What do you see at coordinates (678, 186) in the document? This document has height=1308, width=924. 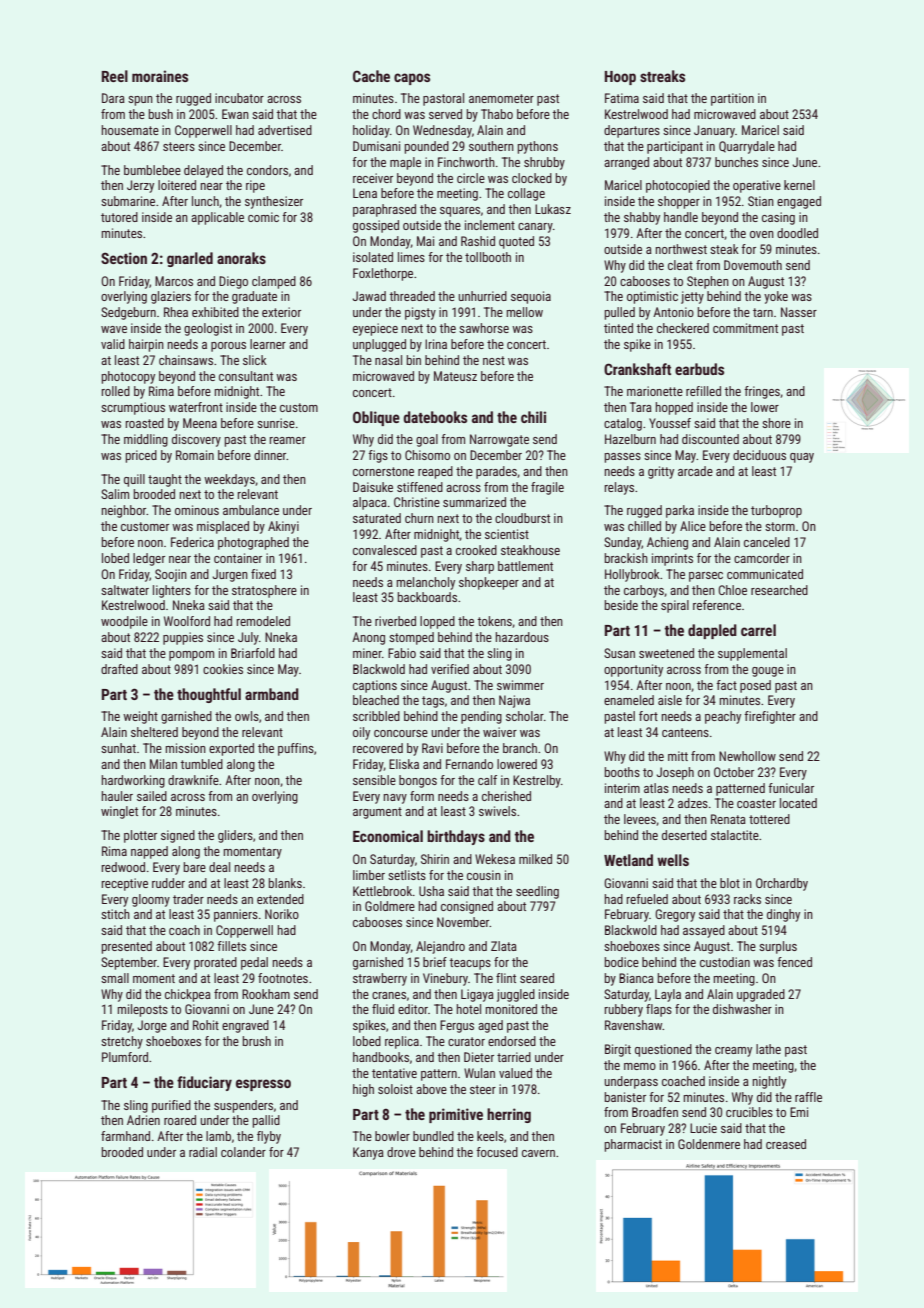 I see `photocopied` at bounding box center [678, 186].
